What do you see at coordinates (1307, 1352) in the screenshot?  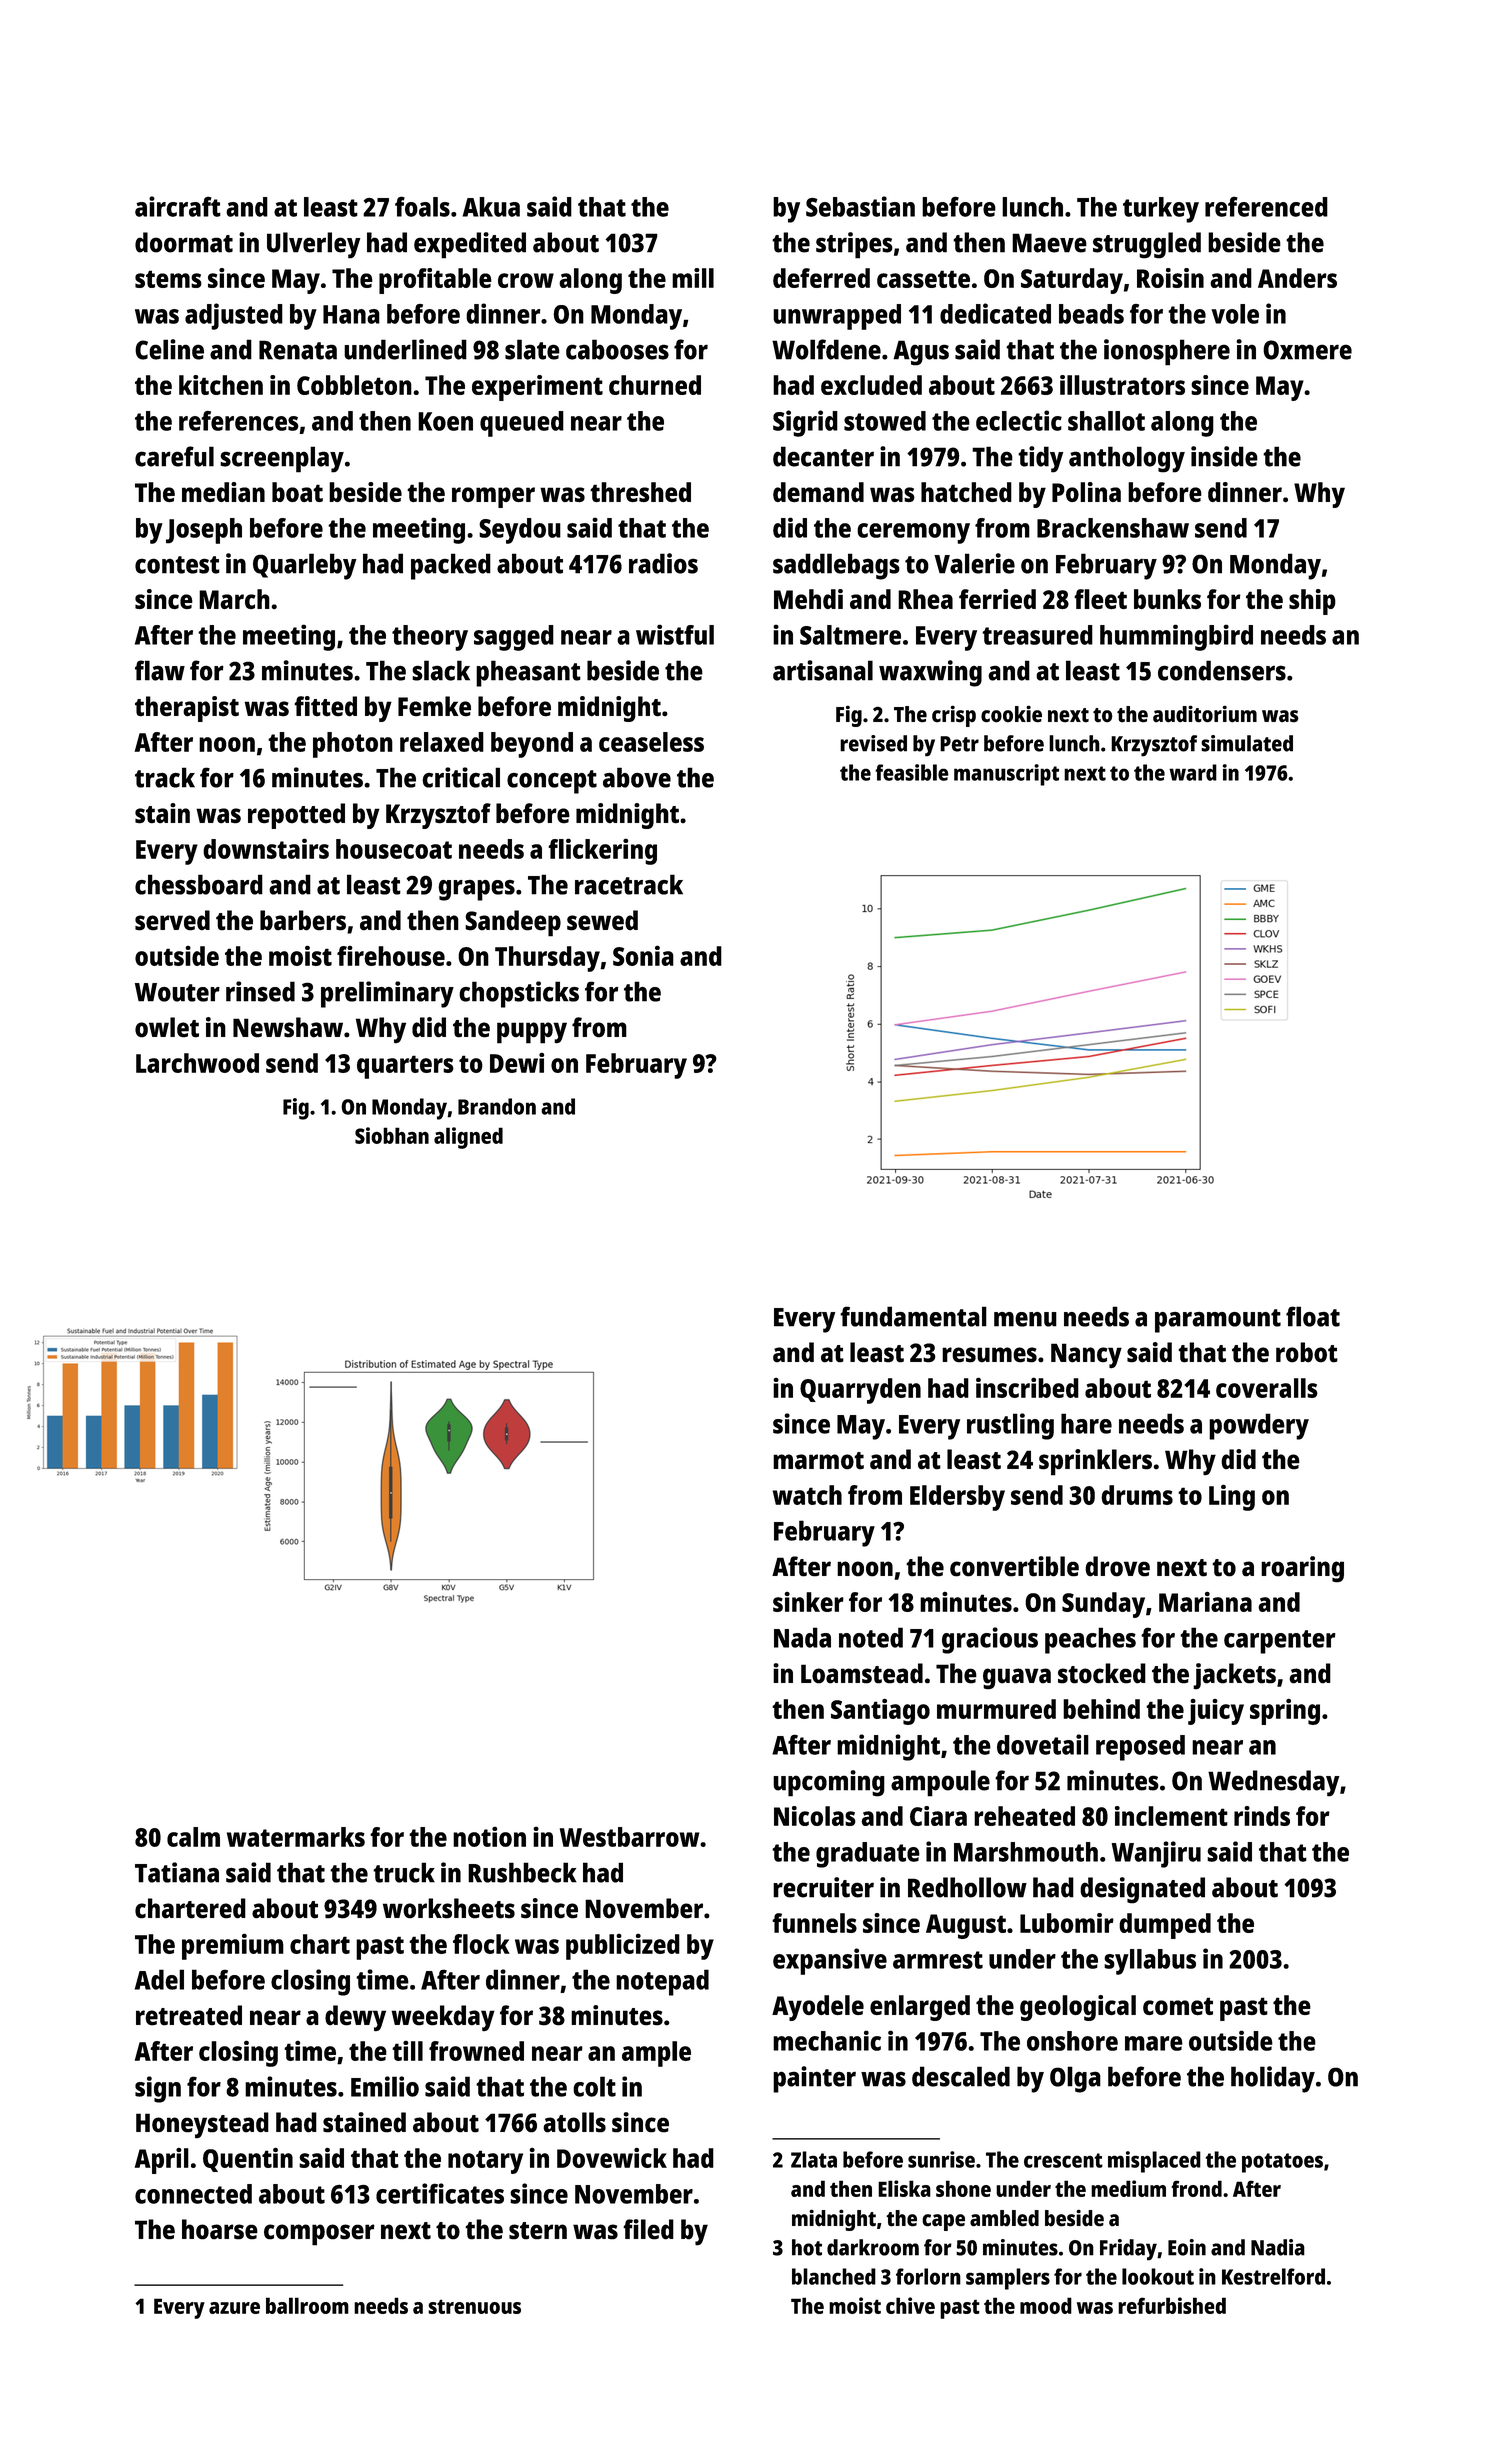 I see `robot` at bounding box center [1307, 1352].
